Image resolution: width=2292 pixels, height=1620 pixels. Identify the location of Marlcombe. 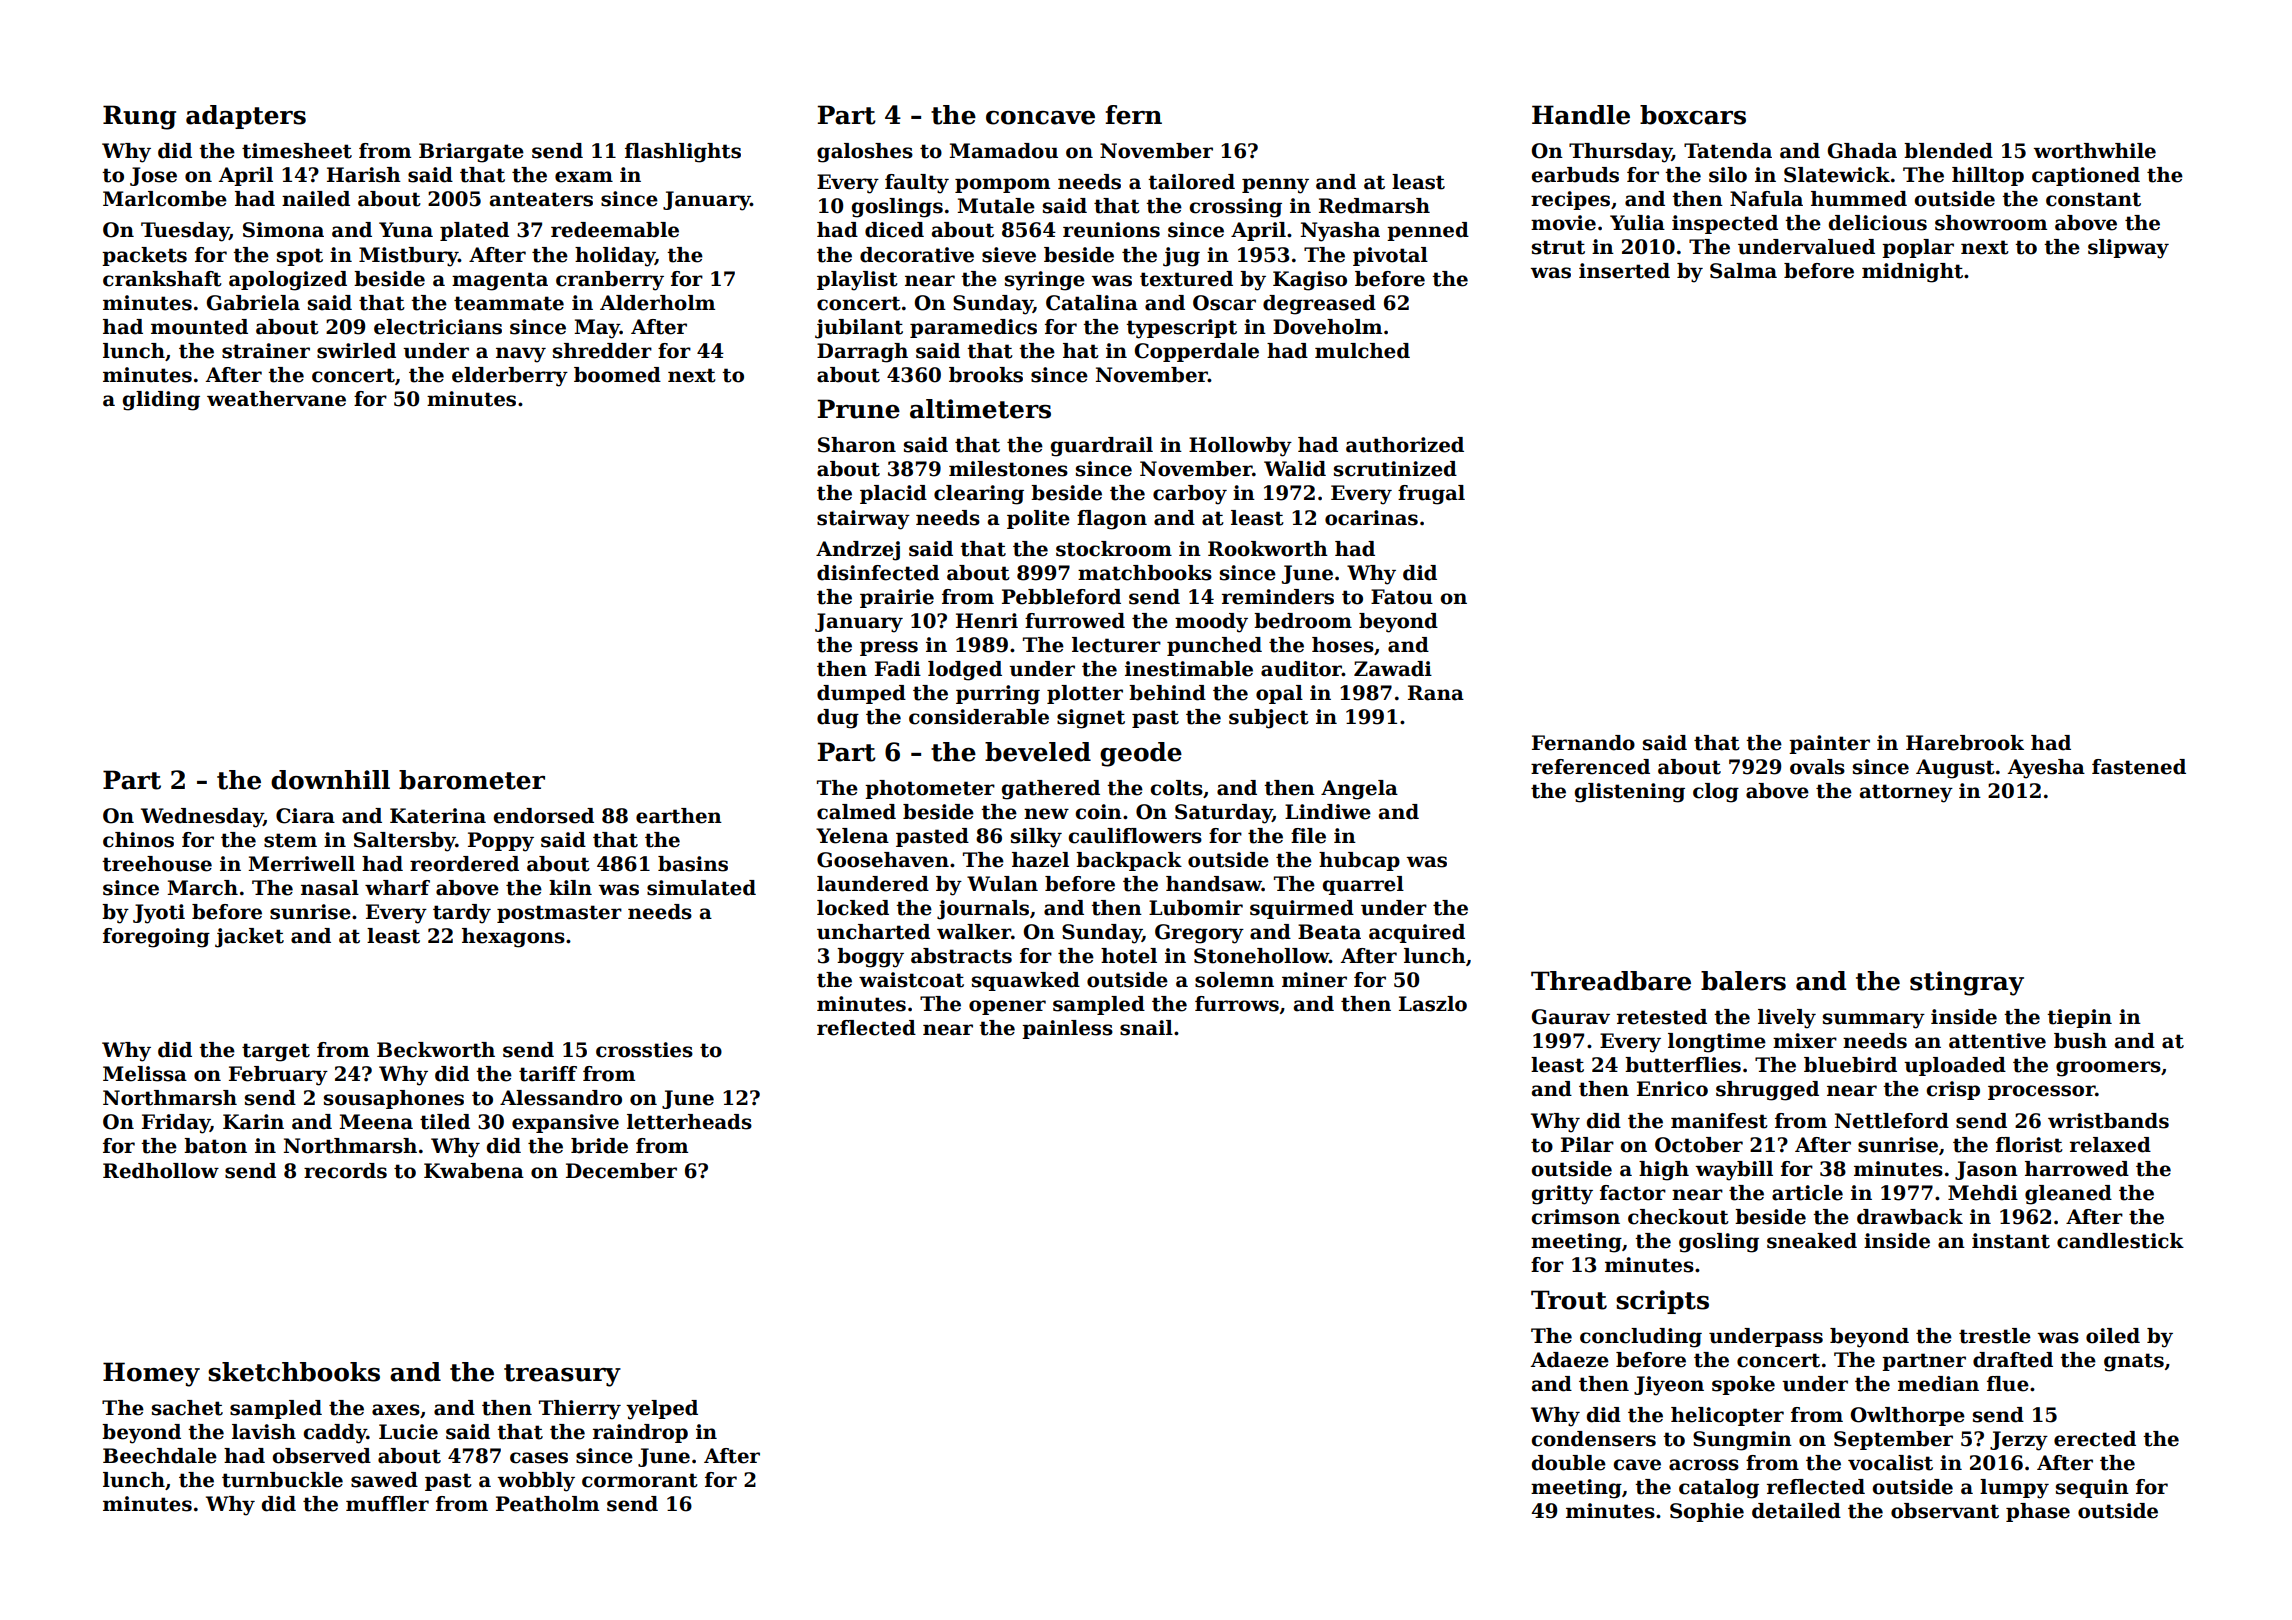
(165, 199).
